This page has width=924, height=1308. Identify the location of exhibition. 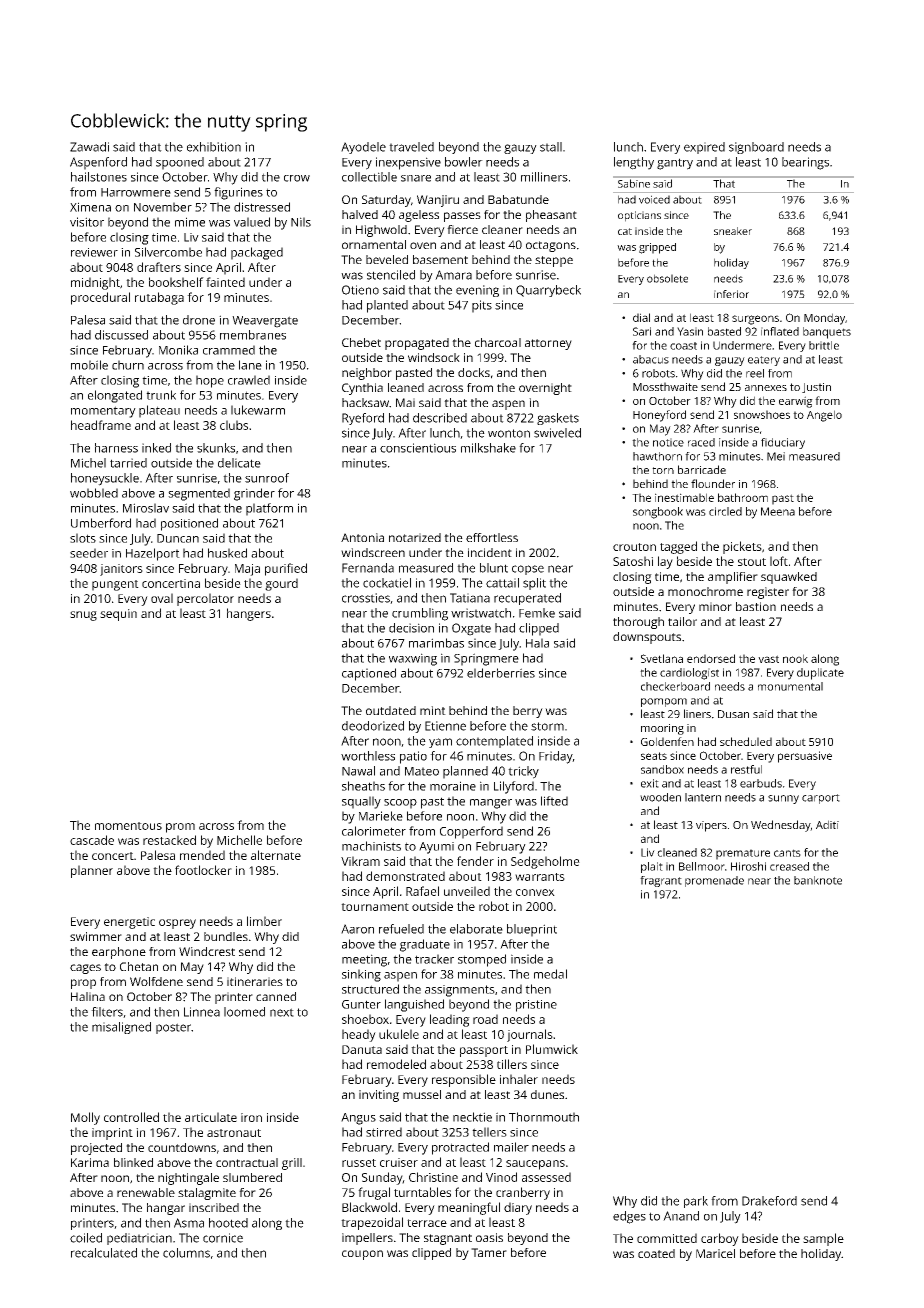
(214, 147).
